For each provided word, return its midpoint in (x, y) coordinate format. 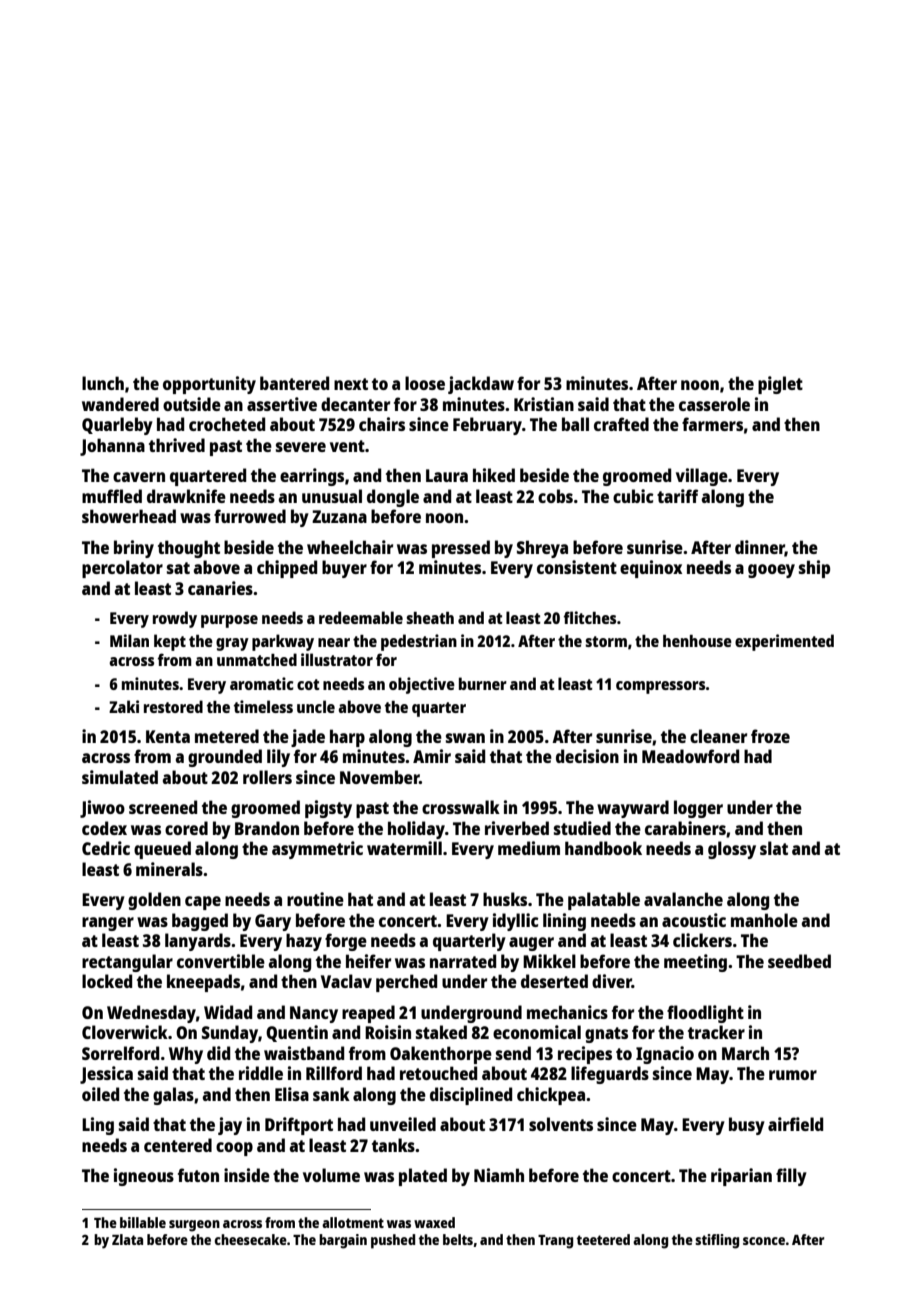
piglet (780, 385)
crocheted (227, 424)
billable (143, 1222)
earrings (312, 477)
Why (186, 1055)
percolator (122, 569)
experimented (784, 642)
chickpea (551, 1096)
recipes (585, 1055)
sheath (430, 618)
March (745, 1053)
